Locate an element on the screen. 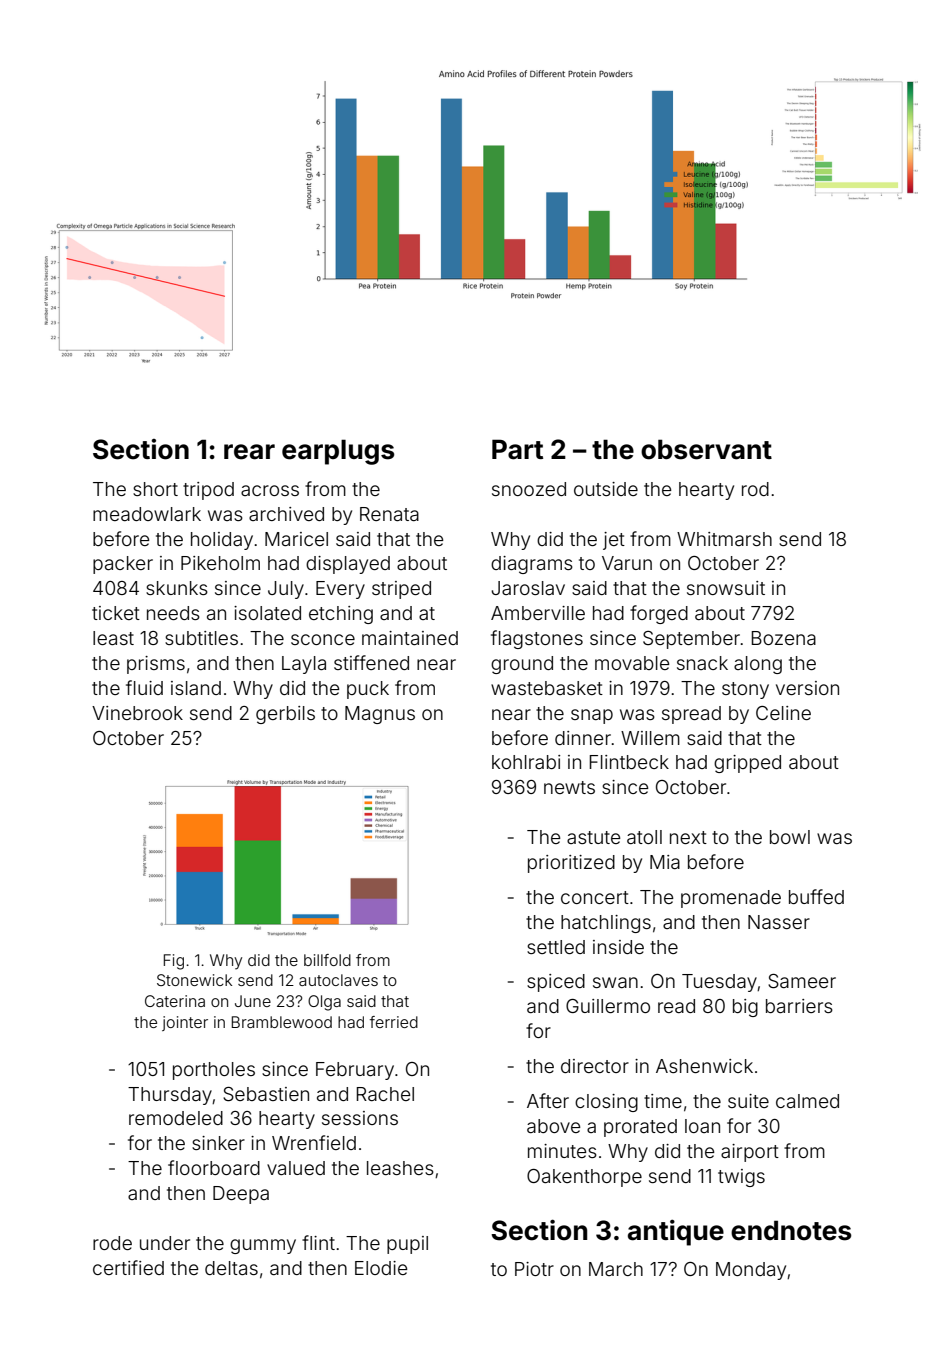 The height and width of the screenshot is (1351, 952). sinker is located at coordinates (218, 1143).
